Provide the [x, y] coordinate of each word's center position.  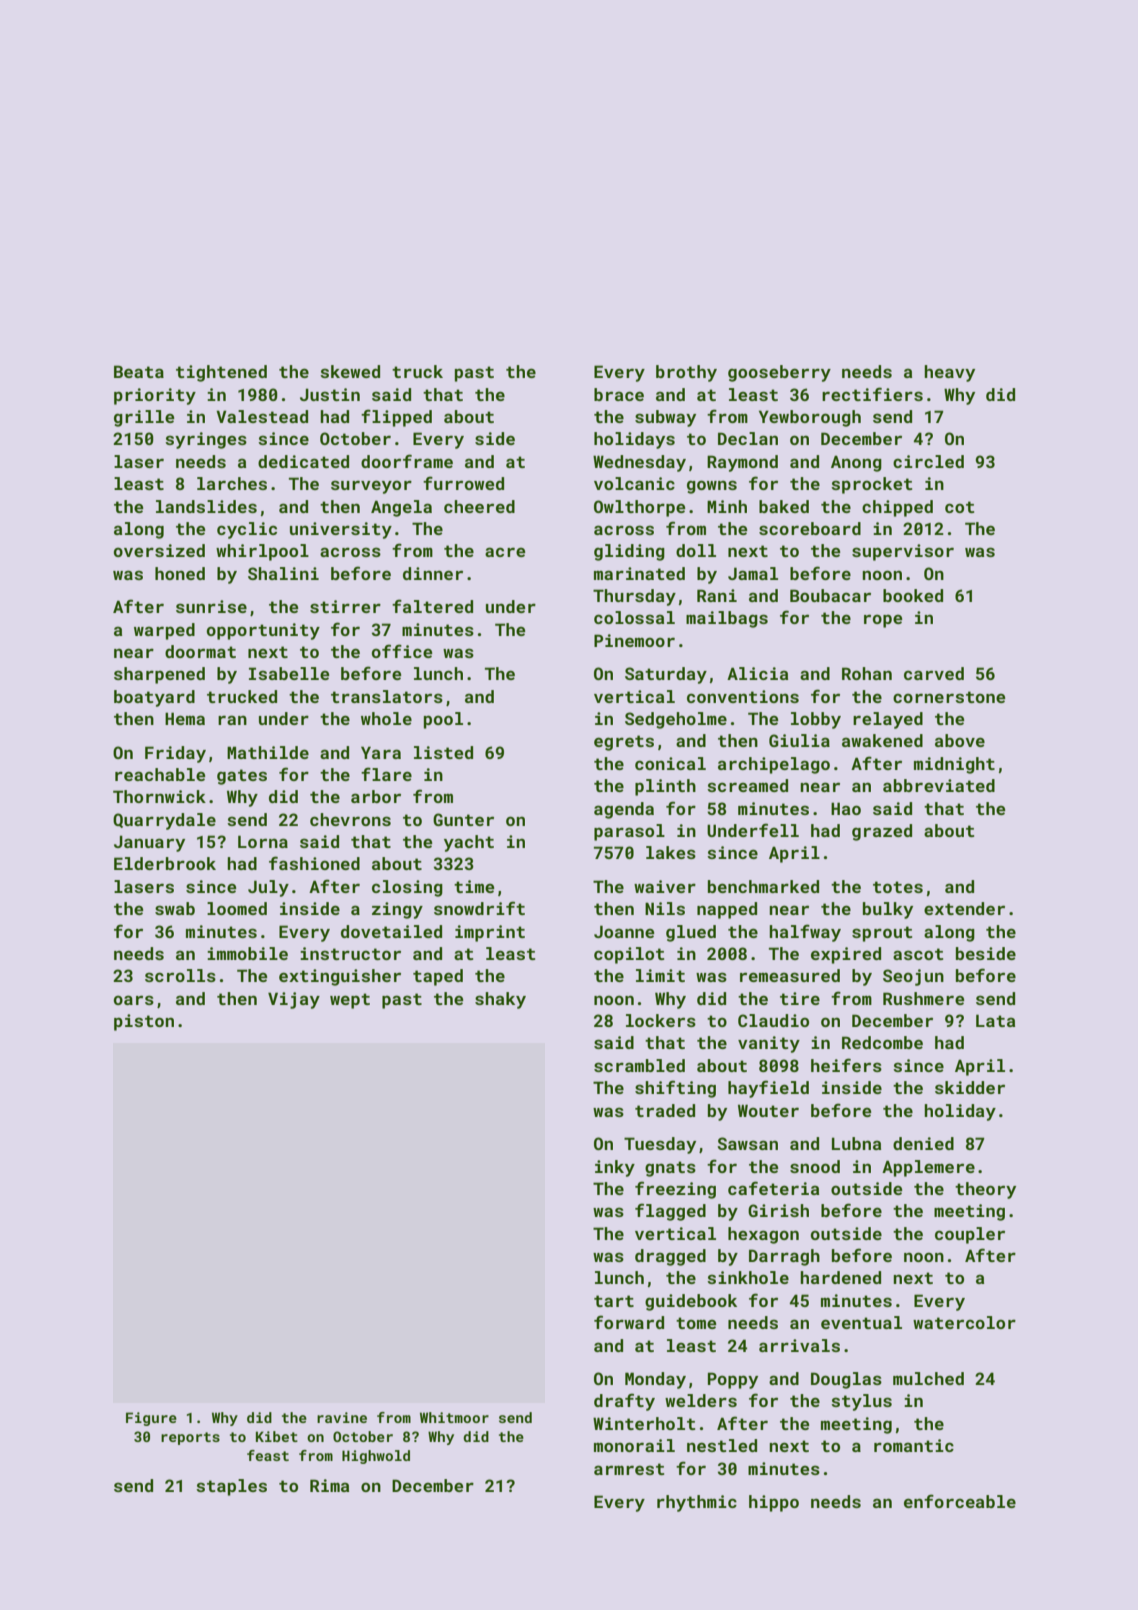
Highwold [376, 1457]
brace [619, 394]
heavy [949, 373]
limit [660, 975]
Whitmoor [454, 1417]
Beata [139, 371]
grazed [882, 832]
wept [350, 1001]
